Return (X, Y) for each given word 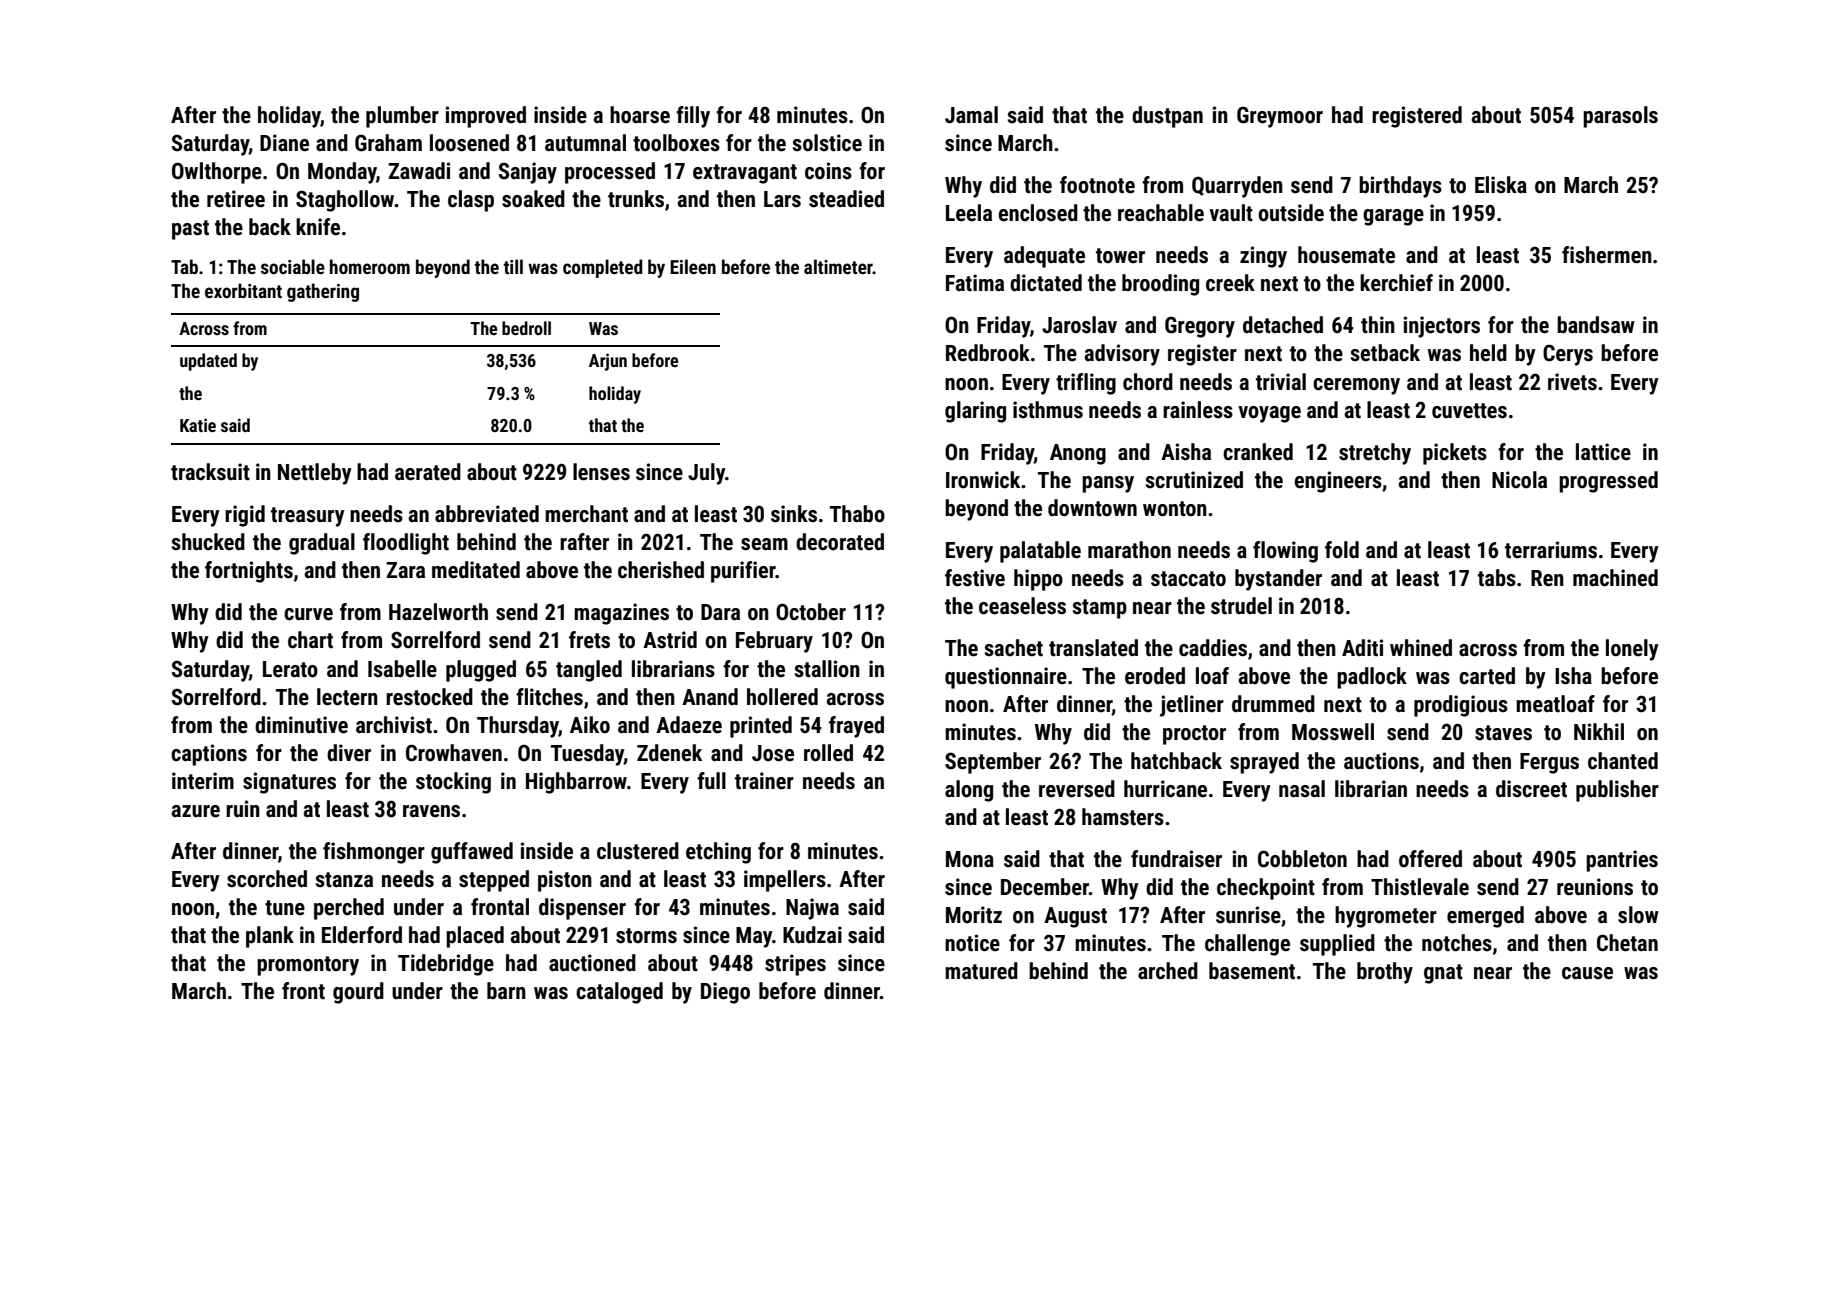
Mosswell (1333, 732)
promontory (308, 966)
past (190, 230)
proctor (1194, 735)
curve (308, 614)
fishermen (1607, 255)
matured (981, 971)
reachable (1161, 213)
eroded (1155, 676)
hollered (782, 697)
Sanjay (528, 173)
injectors (1442, 327)
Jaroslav (1079, 325)
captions (209, 755)
